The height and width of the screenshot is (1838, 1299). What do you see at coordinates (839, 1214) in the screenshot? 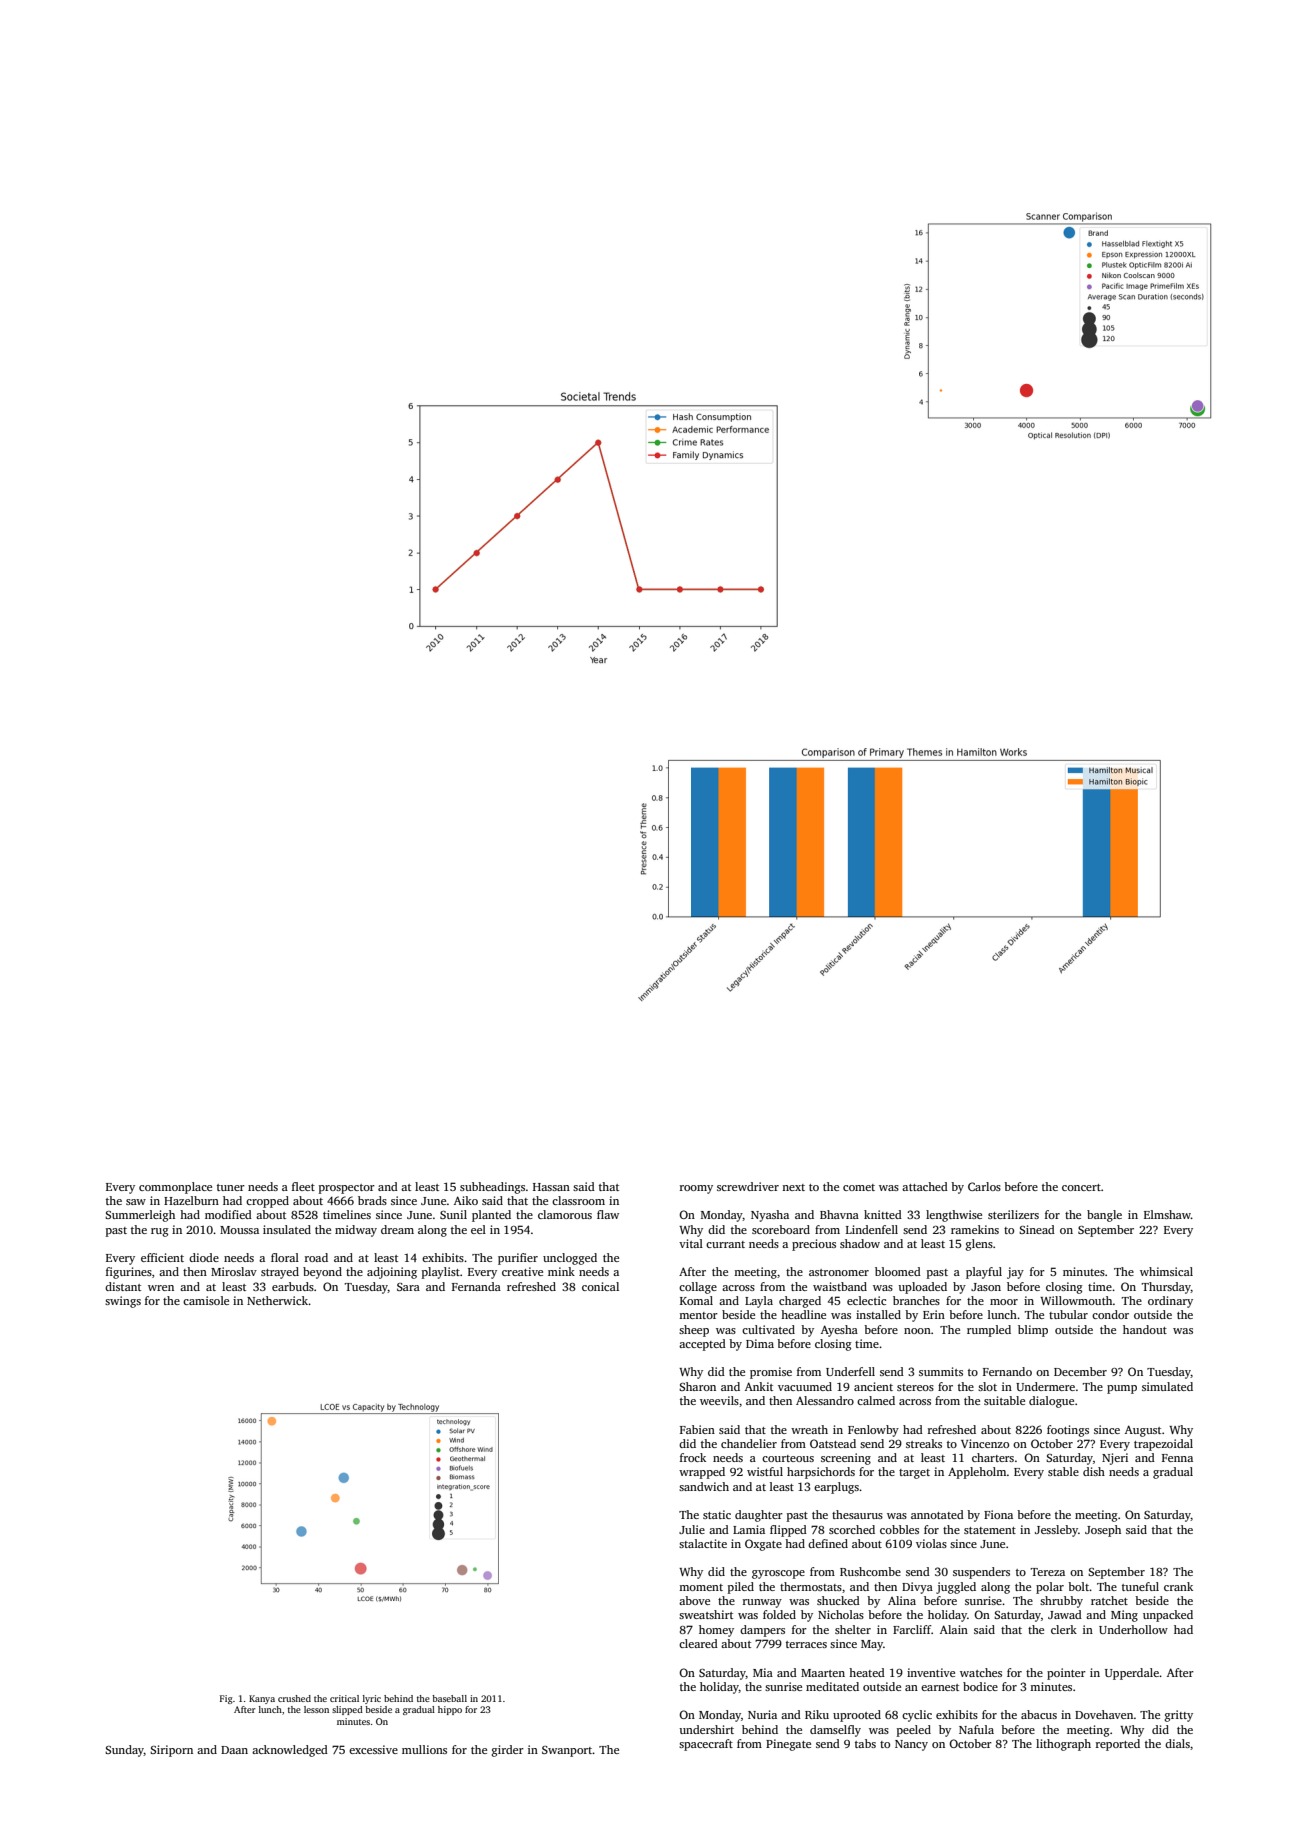
I see `Bhavna` at bounding box center [839, 1214].
